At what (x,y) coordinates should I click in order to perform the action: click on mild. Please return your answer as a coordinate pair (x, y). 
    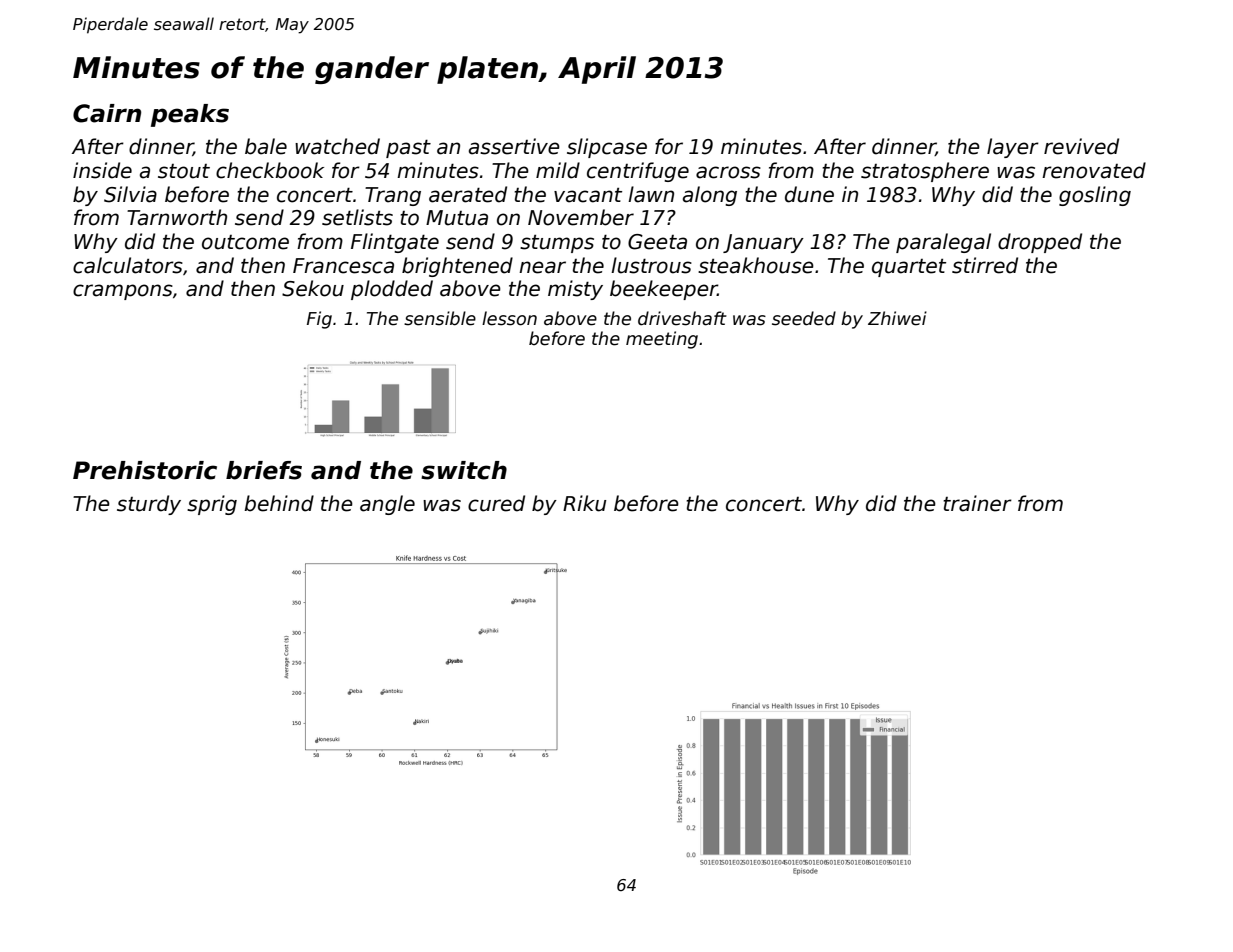
    Looking at the image, I should click on (558, 170).
